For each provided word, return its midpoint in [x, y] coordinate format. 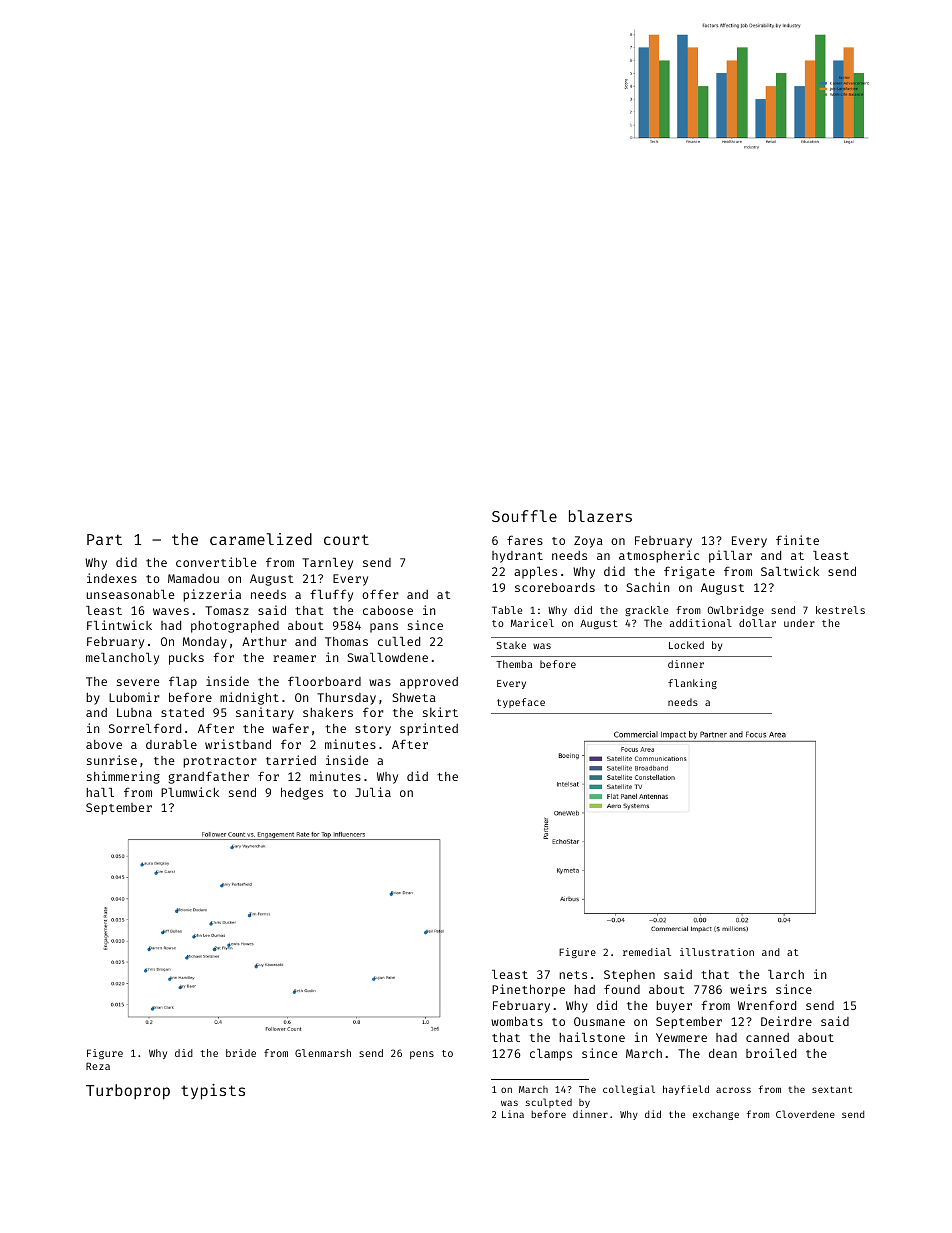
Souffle [524, 516]
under [799, 623]
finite [797, 540]
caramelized [261, 539]
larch [786, 974]
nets [573, 975]
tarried [291, 760]
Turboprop [128, 1092]
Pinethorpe [528, 990]
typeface [521, 703]
